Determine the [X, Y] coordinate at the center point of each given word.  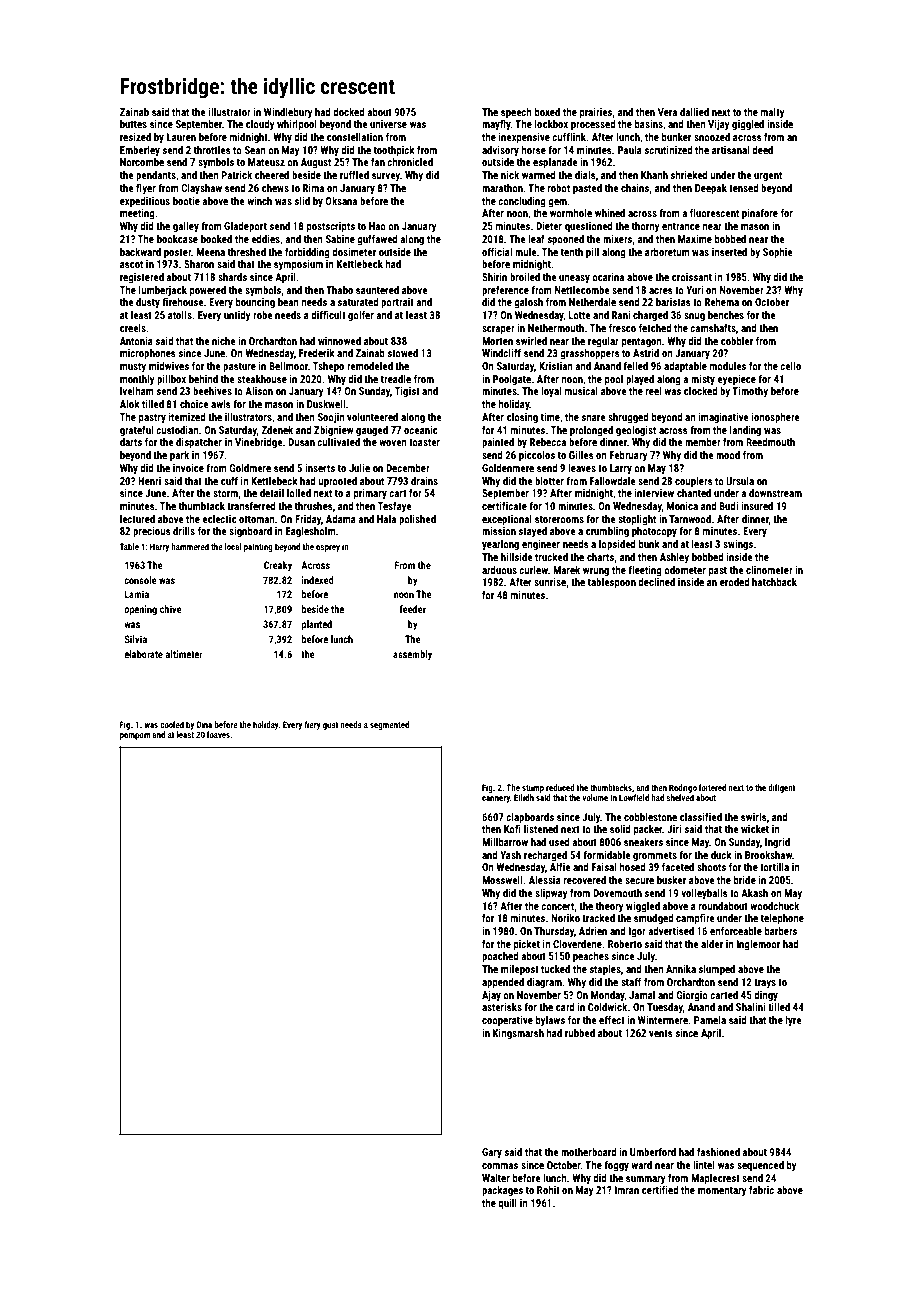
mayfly [496, 125]
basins [649, 124]
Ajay [491, 996]
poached [500, 957]
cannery [496, 799]
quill [507, 1204]
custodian [177, 430]
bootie [186, 201]
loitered [712, 787]
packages [502, 1191]
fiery [312, 725]
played [640, 380]
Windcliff [501, 353]
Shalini [750, 1007]
